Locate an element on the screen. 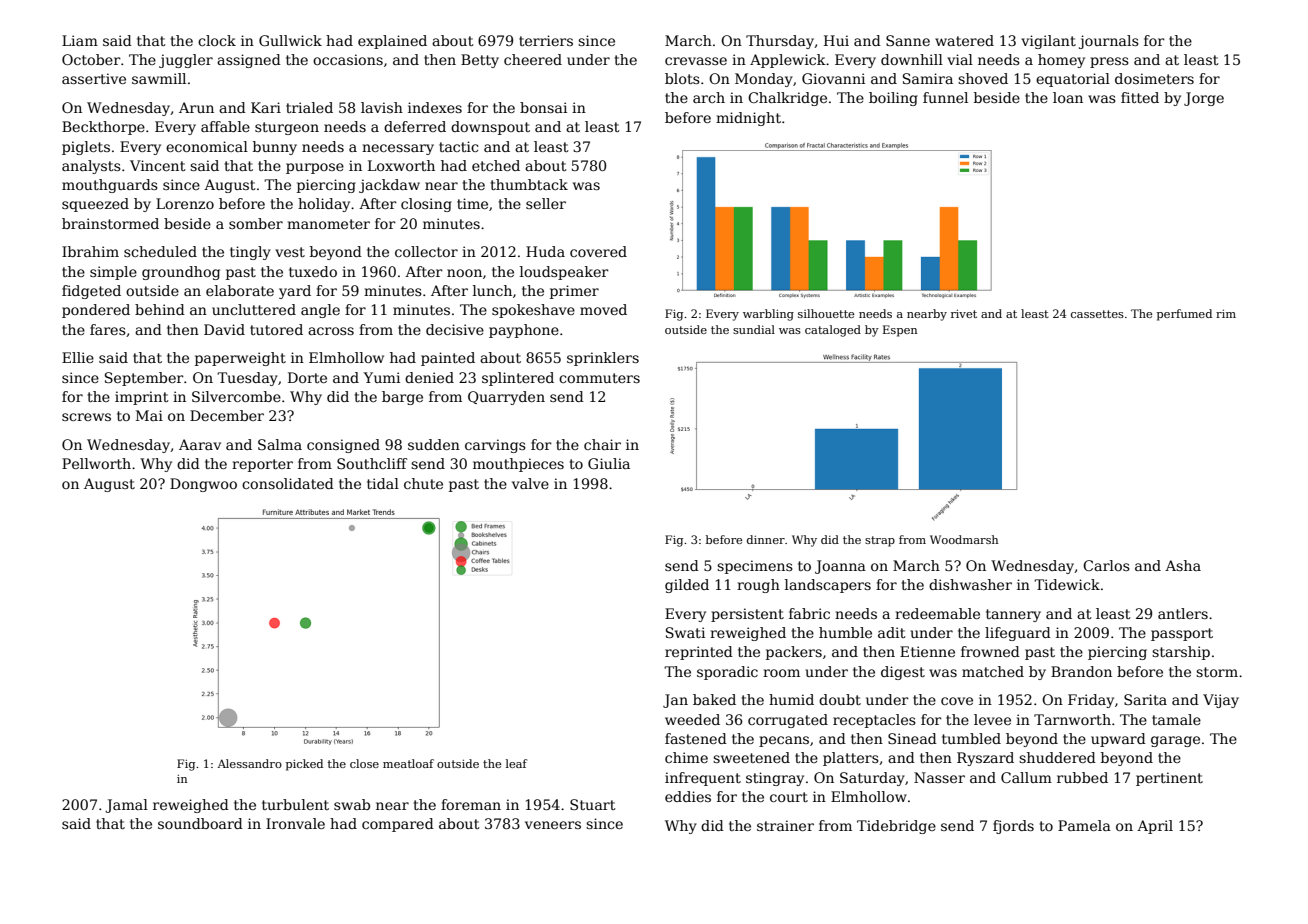 The height and width of the screenshot is (924, 1308). Jamal is located at coordinates (126, 806).
